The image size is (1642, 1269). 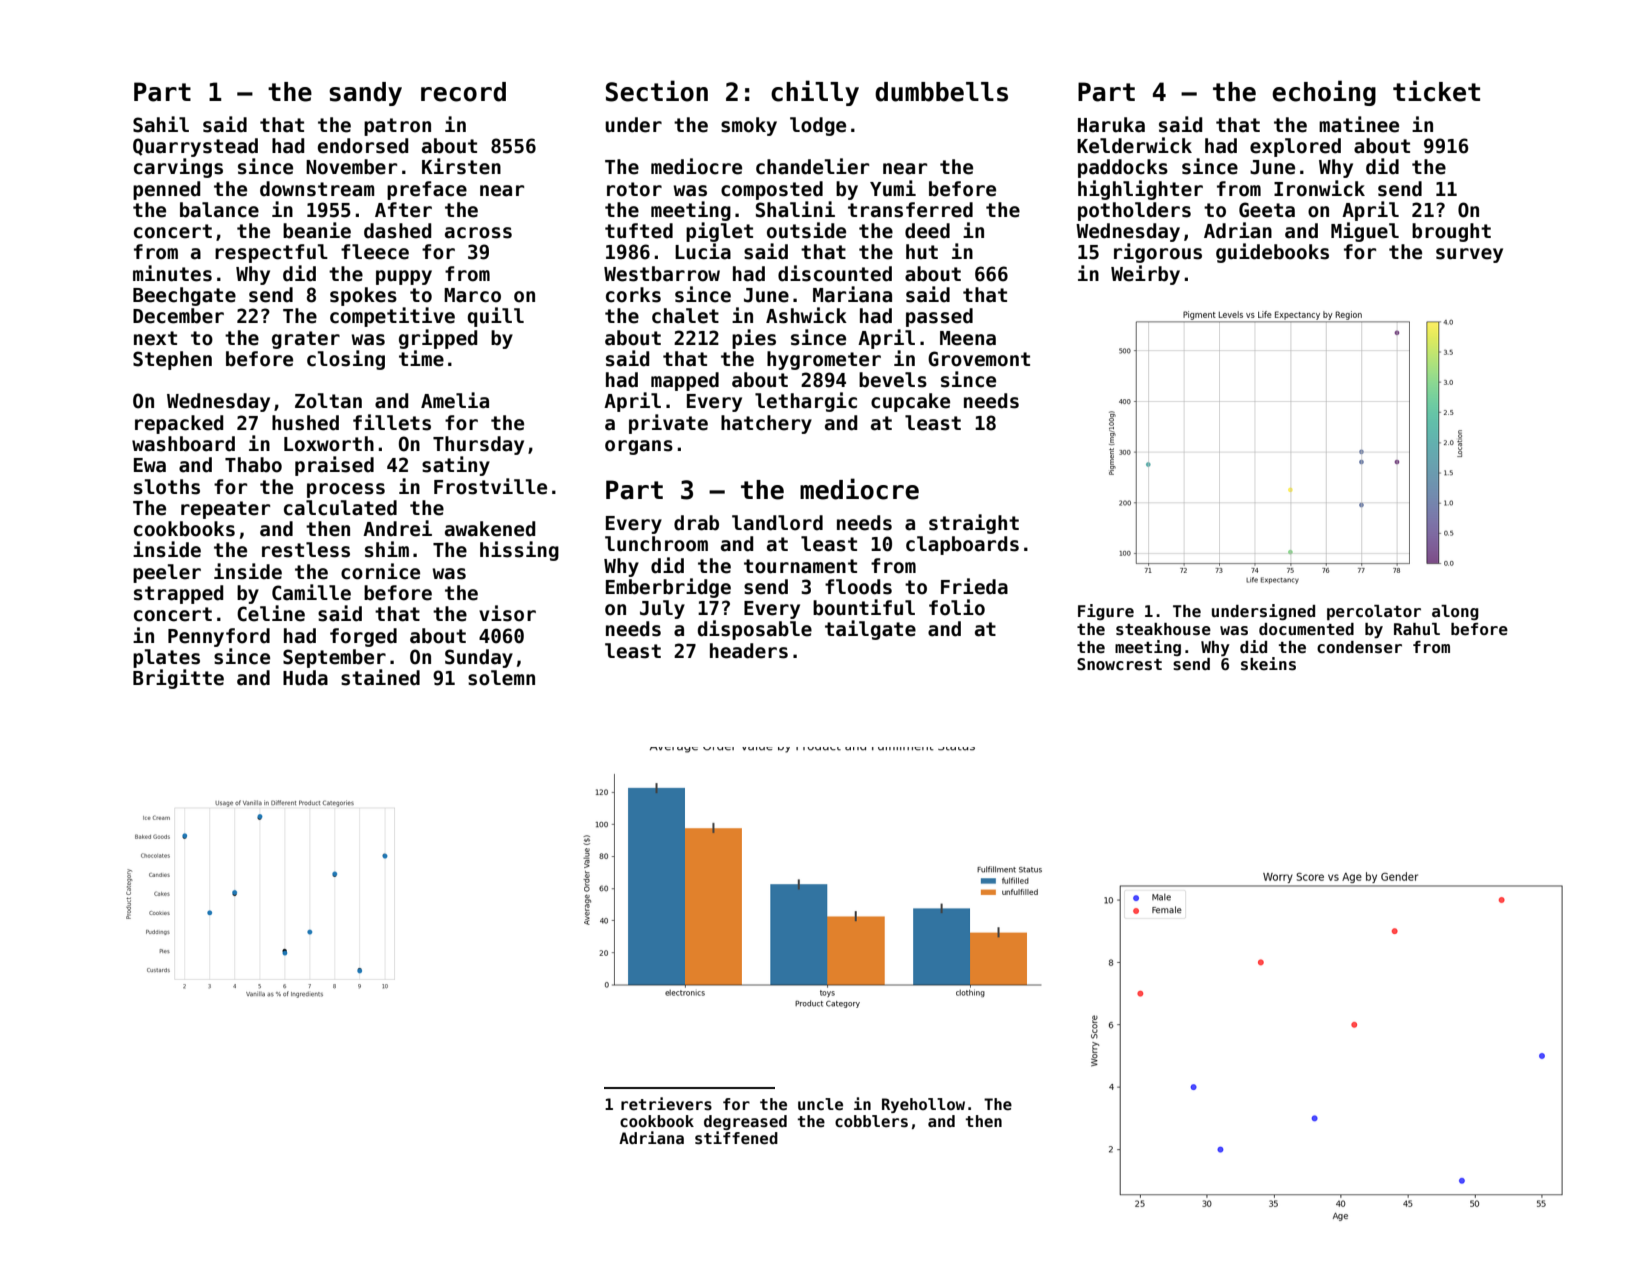 What do you see at coordinates (463, 92) in the screenshot?
I see `record` at bounding box center [463, 92].
